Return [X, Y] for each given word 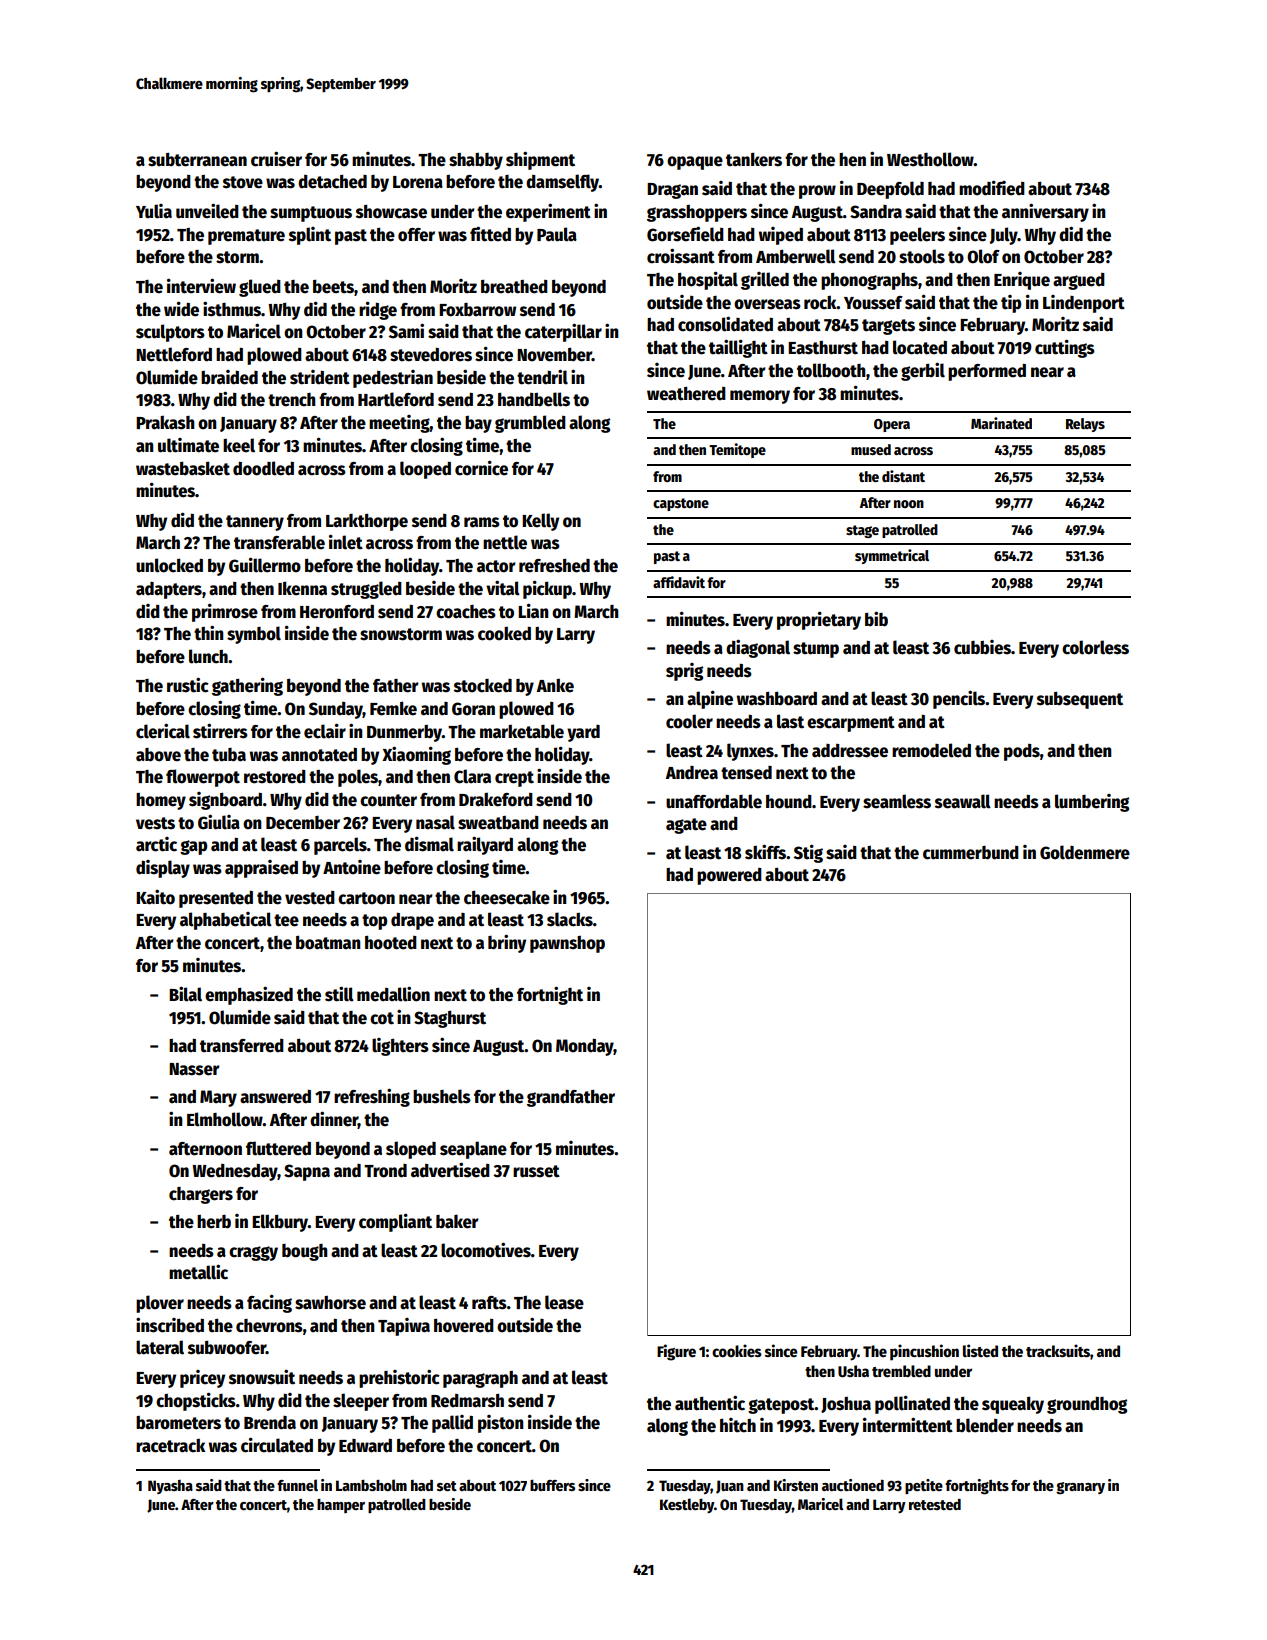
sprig [684, 672]
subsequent [1080, 700]
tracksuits [1058, 1350]
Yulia [154, 211]
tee [286, 920]
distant [903, 476]
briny [507, 943]
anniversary [1045, 212]
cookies [737, 1350]
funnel [297, 1485]
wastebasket [183, 468]
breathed [514, 287]
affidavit [679, 582]
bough [305, 1252]
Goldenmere [1085, 852]
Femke [393, 708]
